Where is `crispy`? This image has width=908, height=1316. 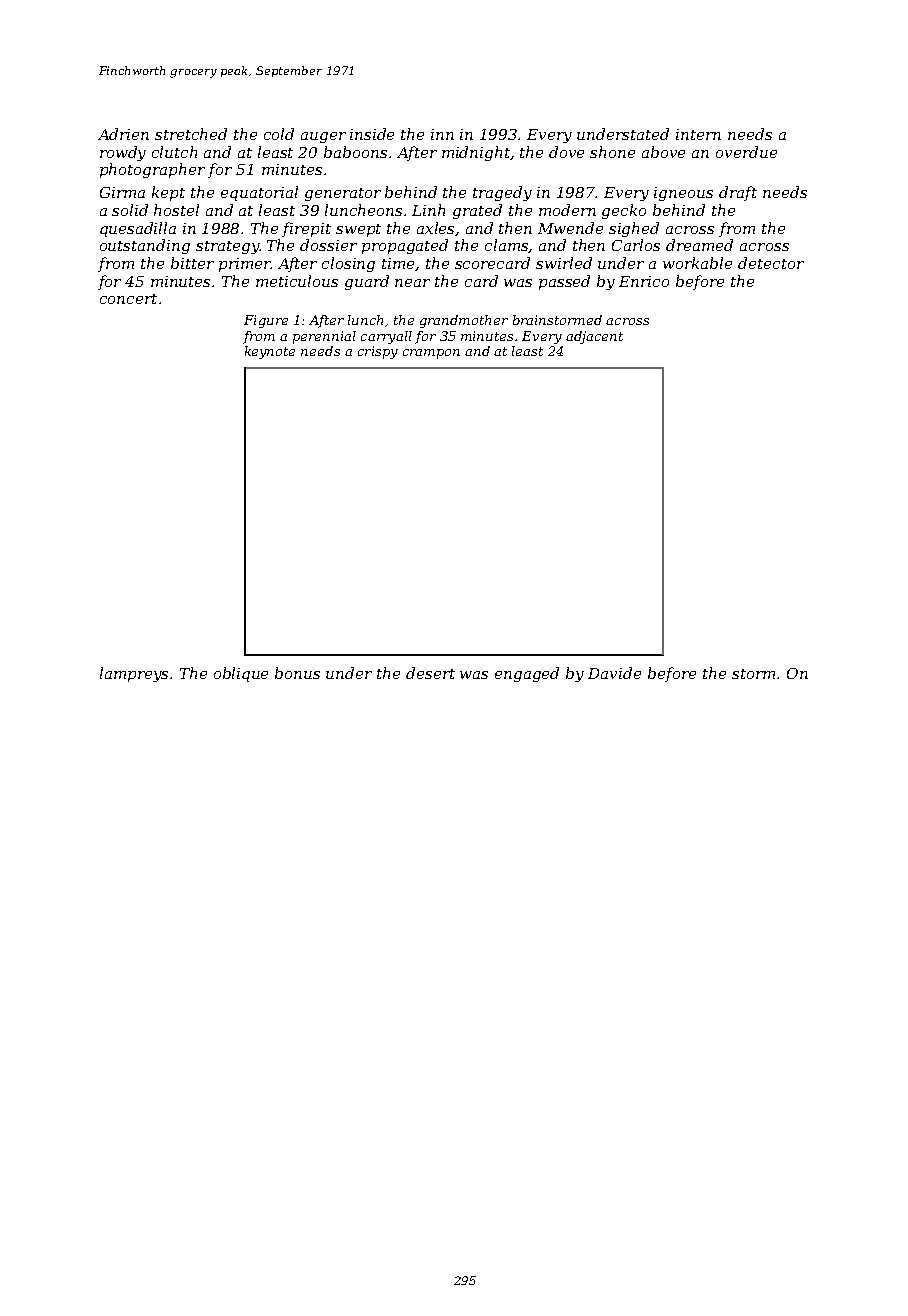 crispy is located at coordinates (378, 352).
